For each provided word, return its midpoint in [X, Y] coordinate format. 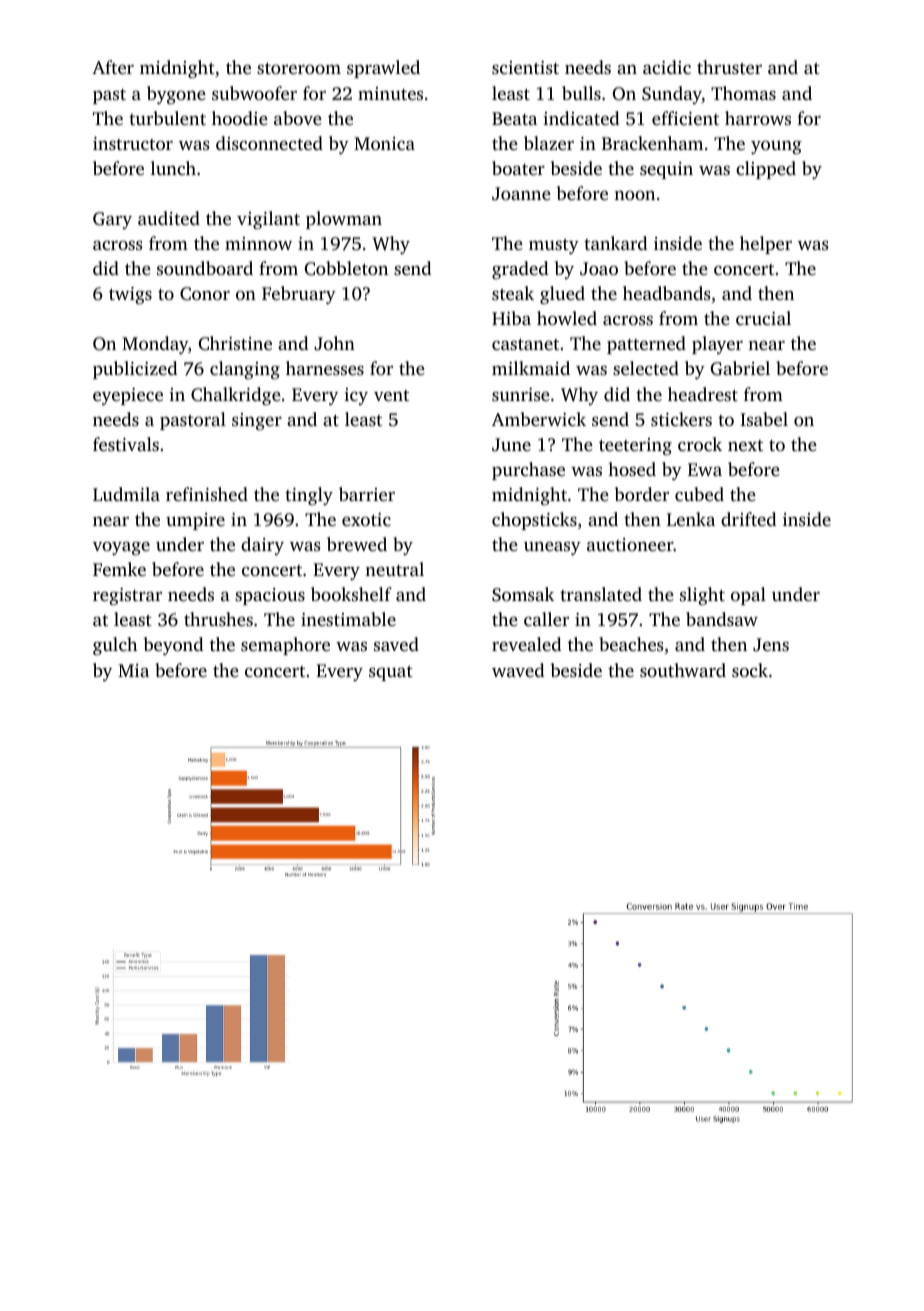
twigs [130, 295]
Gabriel [740, 368]
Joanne [521, 194]
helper [766, 245]
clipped [766, 170]
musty [554, 246]
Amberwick [539, 419]
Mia [133, 670]
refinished [207, 494]
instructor [133, 143]
